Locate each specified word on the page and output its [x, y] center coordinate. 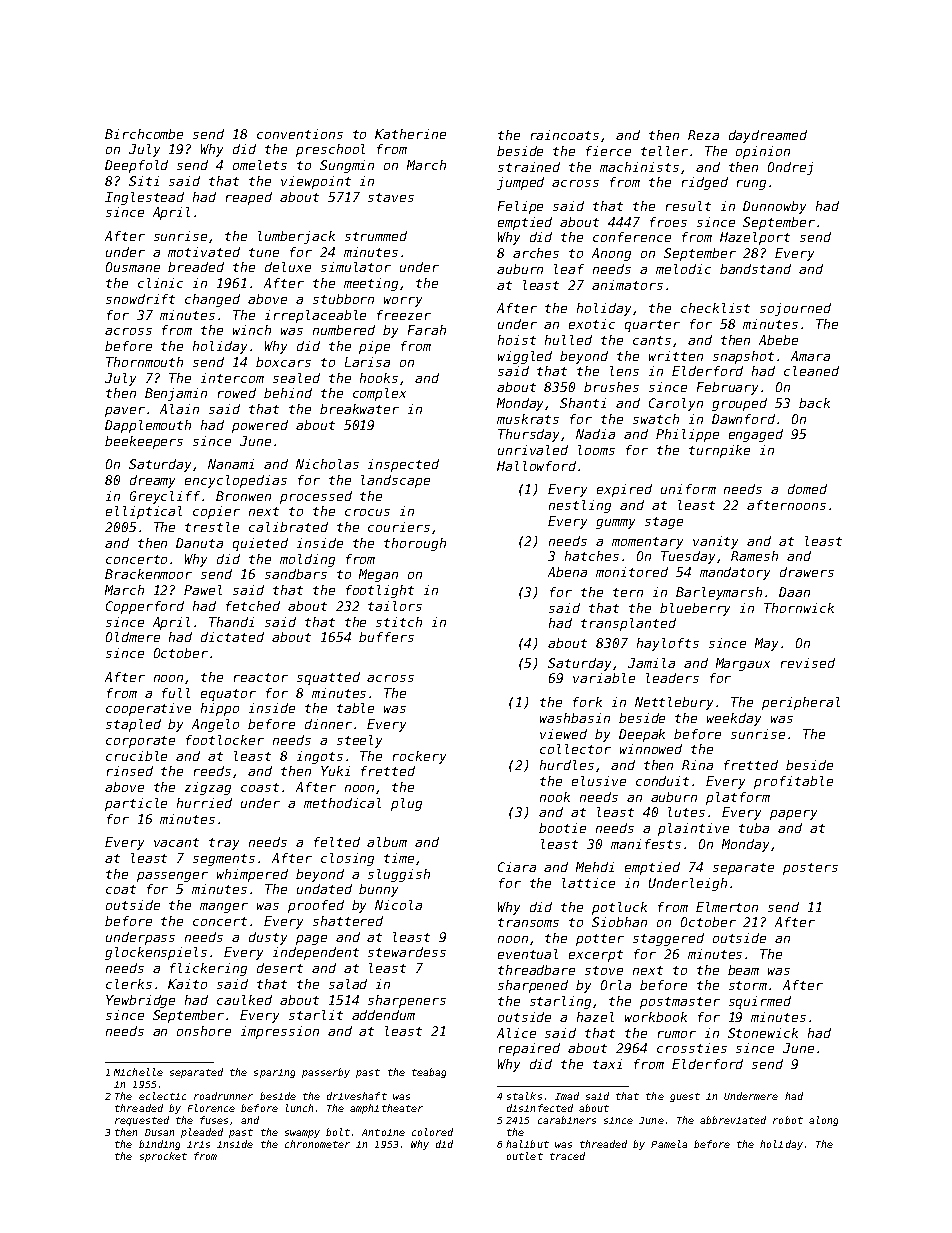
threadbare [536, 970]
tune [264, 252]
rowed [237, 393]
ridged [705, 183]
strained [529, 167]
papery [793, 815]
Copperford [145, 607]
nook [555, 797]
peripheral [801, 703]
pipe [374, 347]
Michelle [138, 1072]
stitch [399, 622]
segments [224, 860]
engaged [756, 435]
